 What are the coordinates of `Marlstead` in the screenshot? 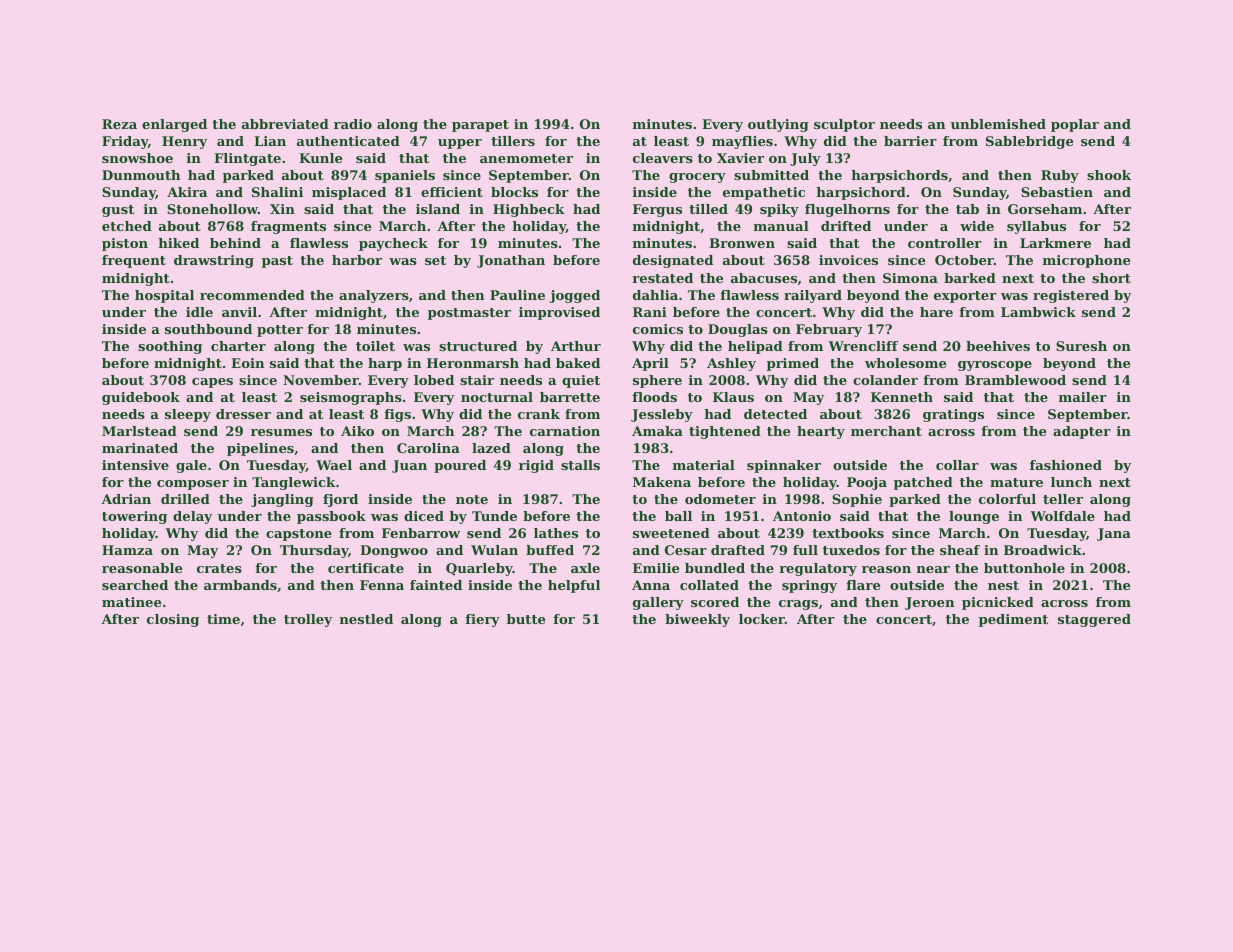 It's located at (139, 431).
